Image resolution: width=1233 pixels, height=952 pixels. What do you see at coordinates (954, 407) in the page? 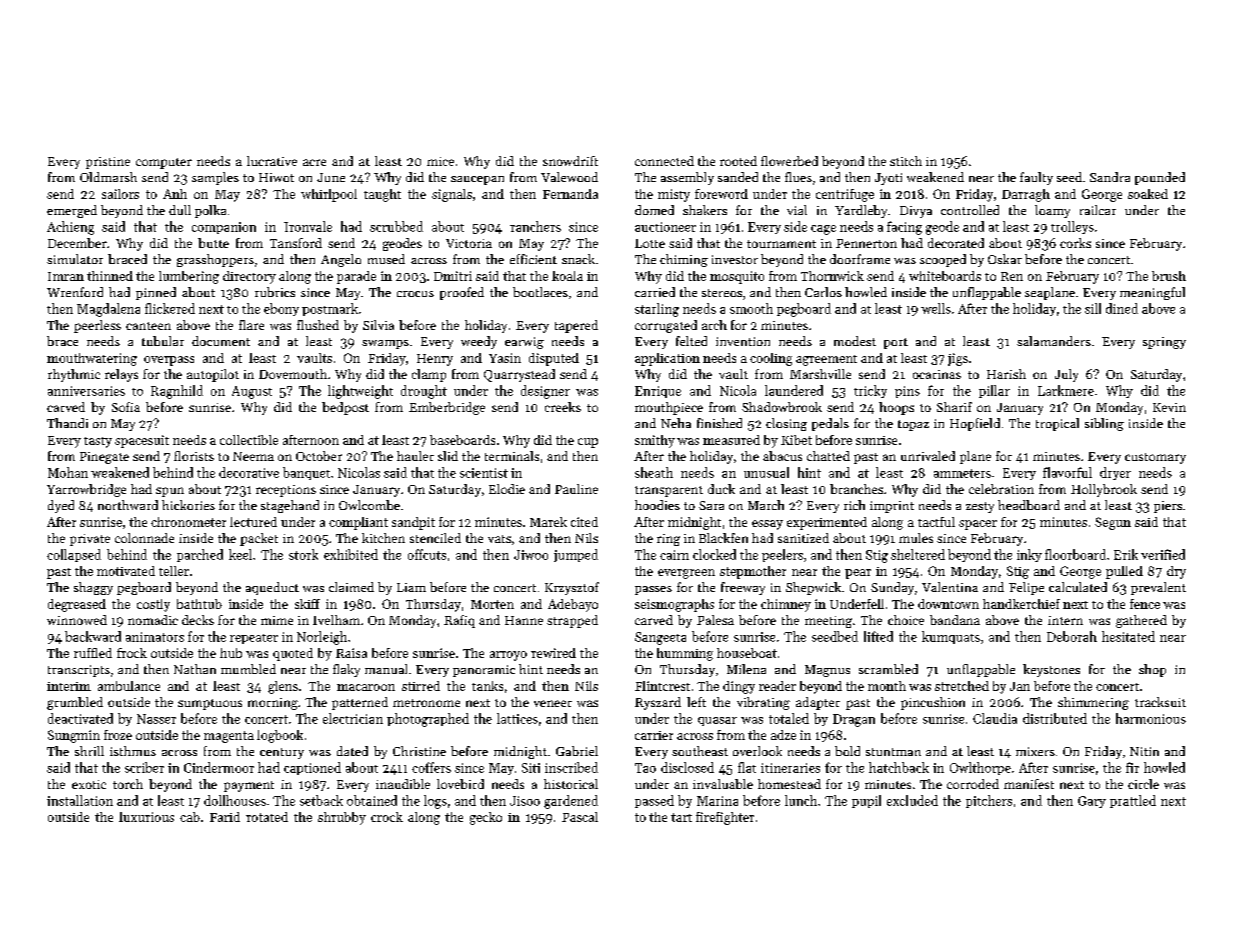
I see `Sharif` at bounding box center [954, 407].
